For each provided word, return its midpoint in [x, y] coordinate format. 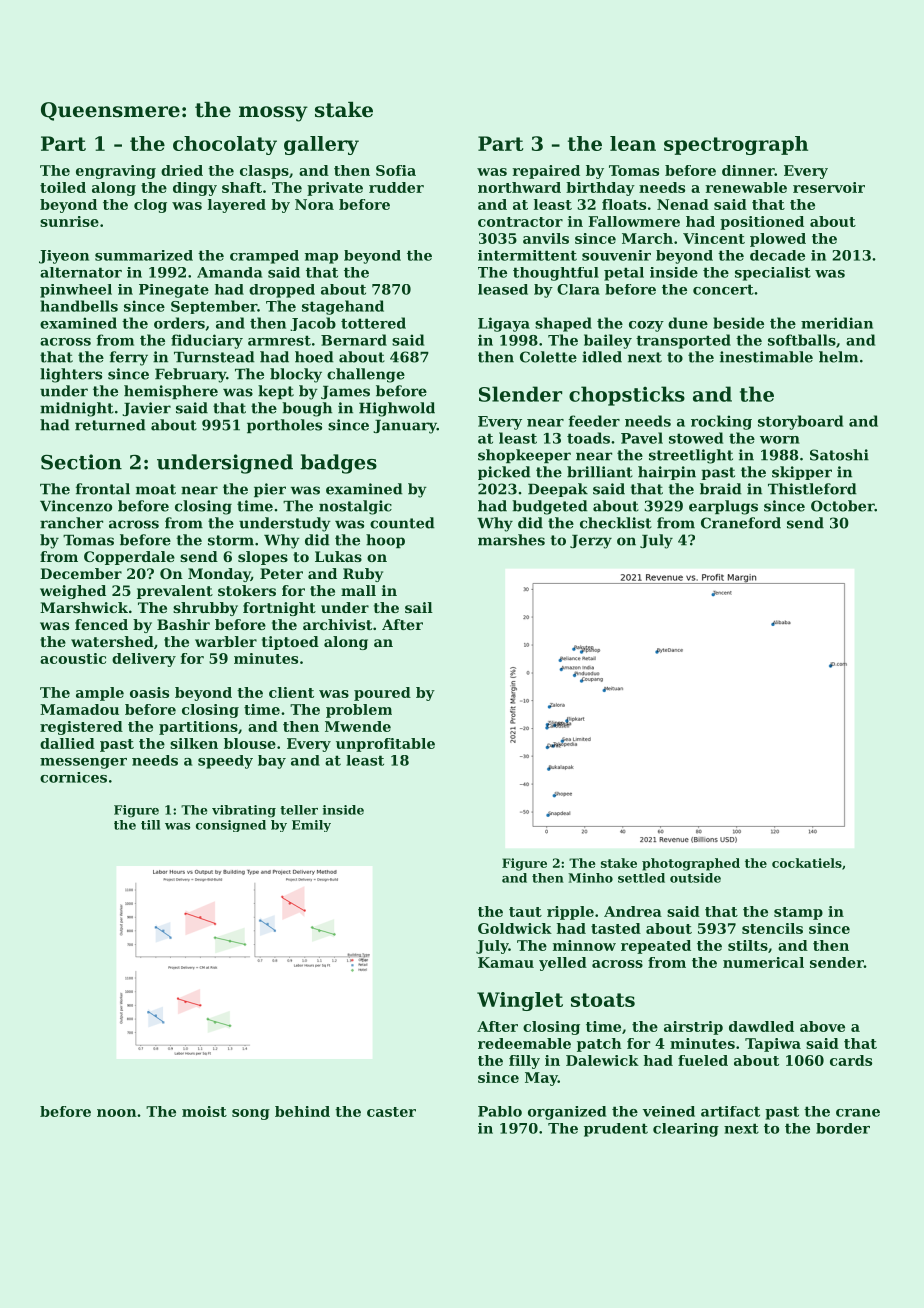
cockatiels [807, 863]
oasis [149, 692]
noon [117, 1113]
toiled [63, 187]
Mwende [358, 726]
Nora [314, 204]
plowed [778, 240]
